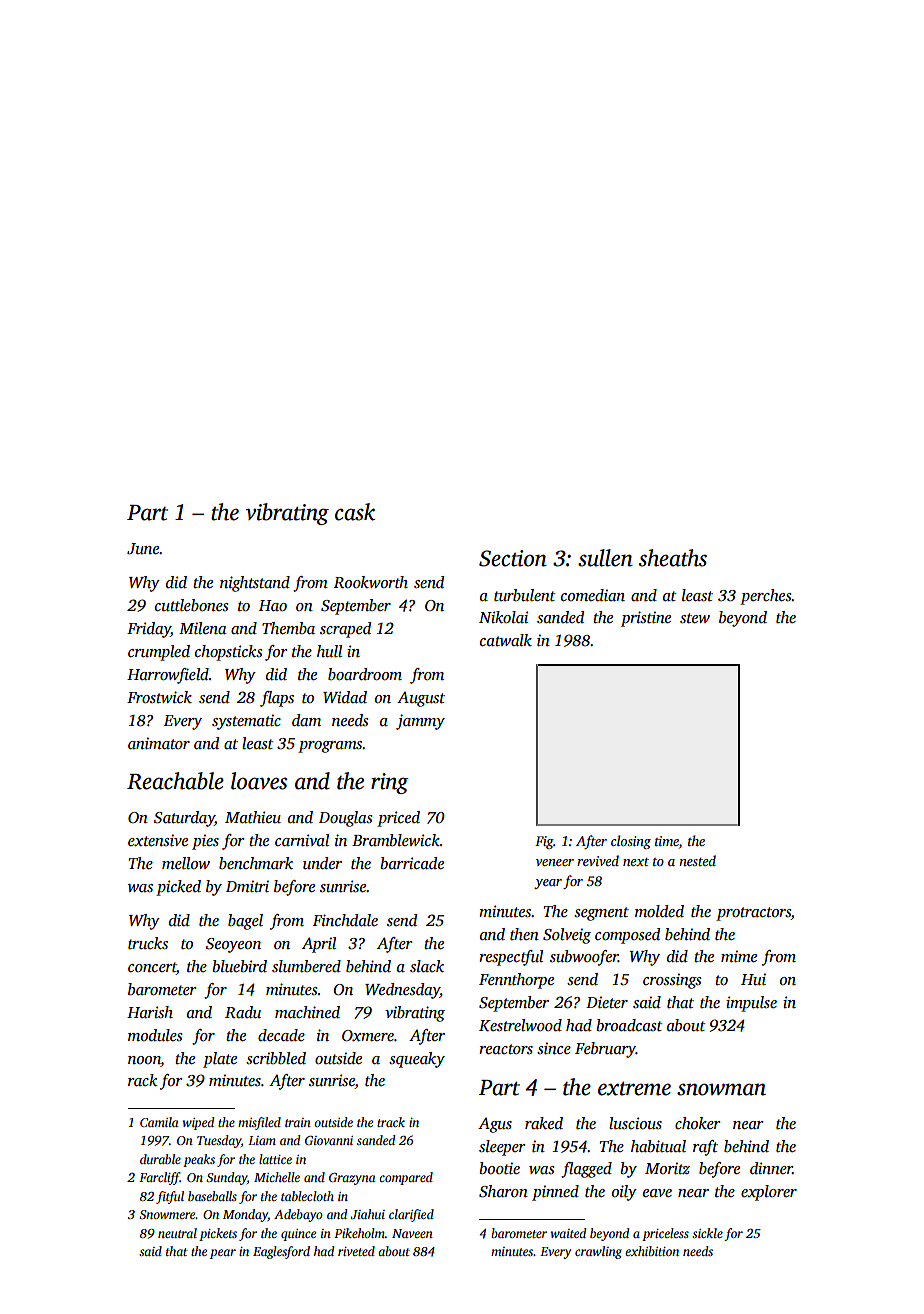 This screenshot has height=1314, width=924. I want to click on perches, so click(766, 597).
